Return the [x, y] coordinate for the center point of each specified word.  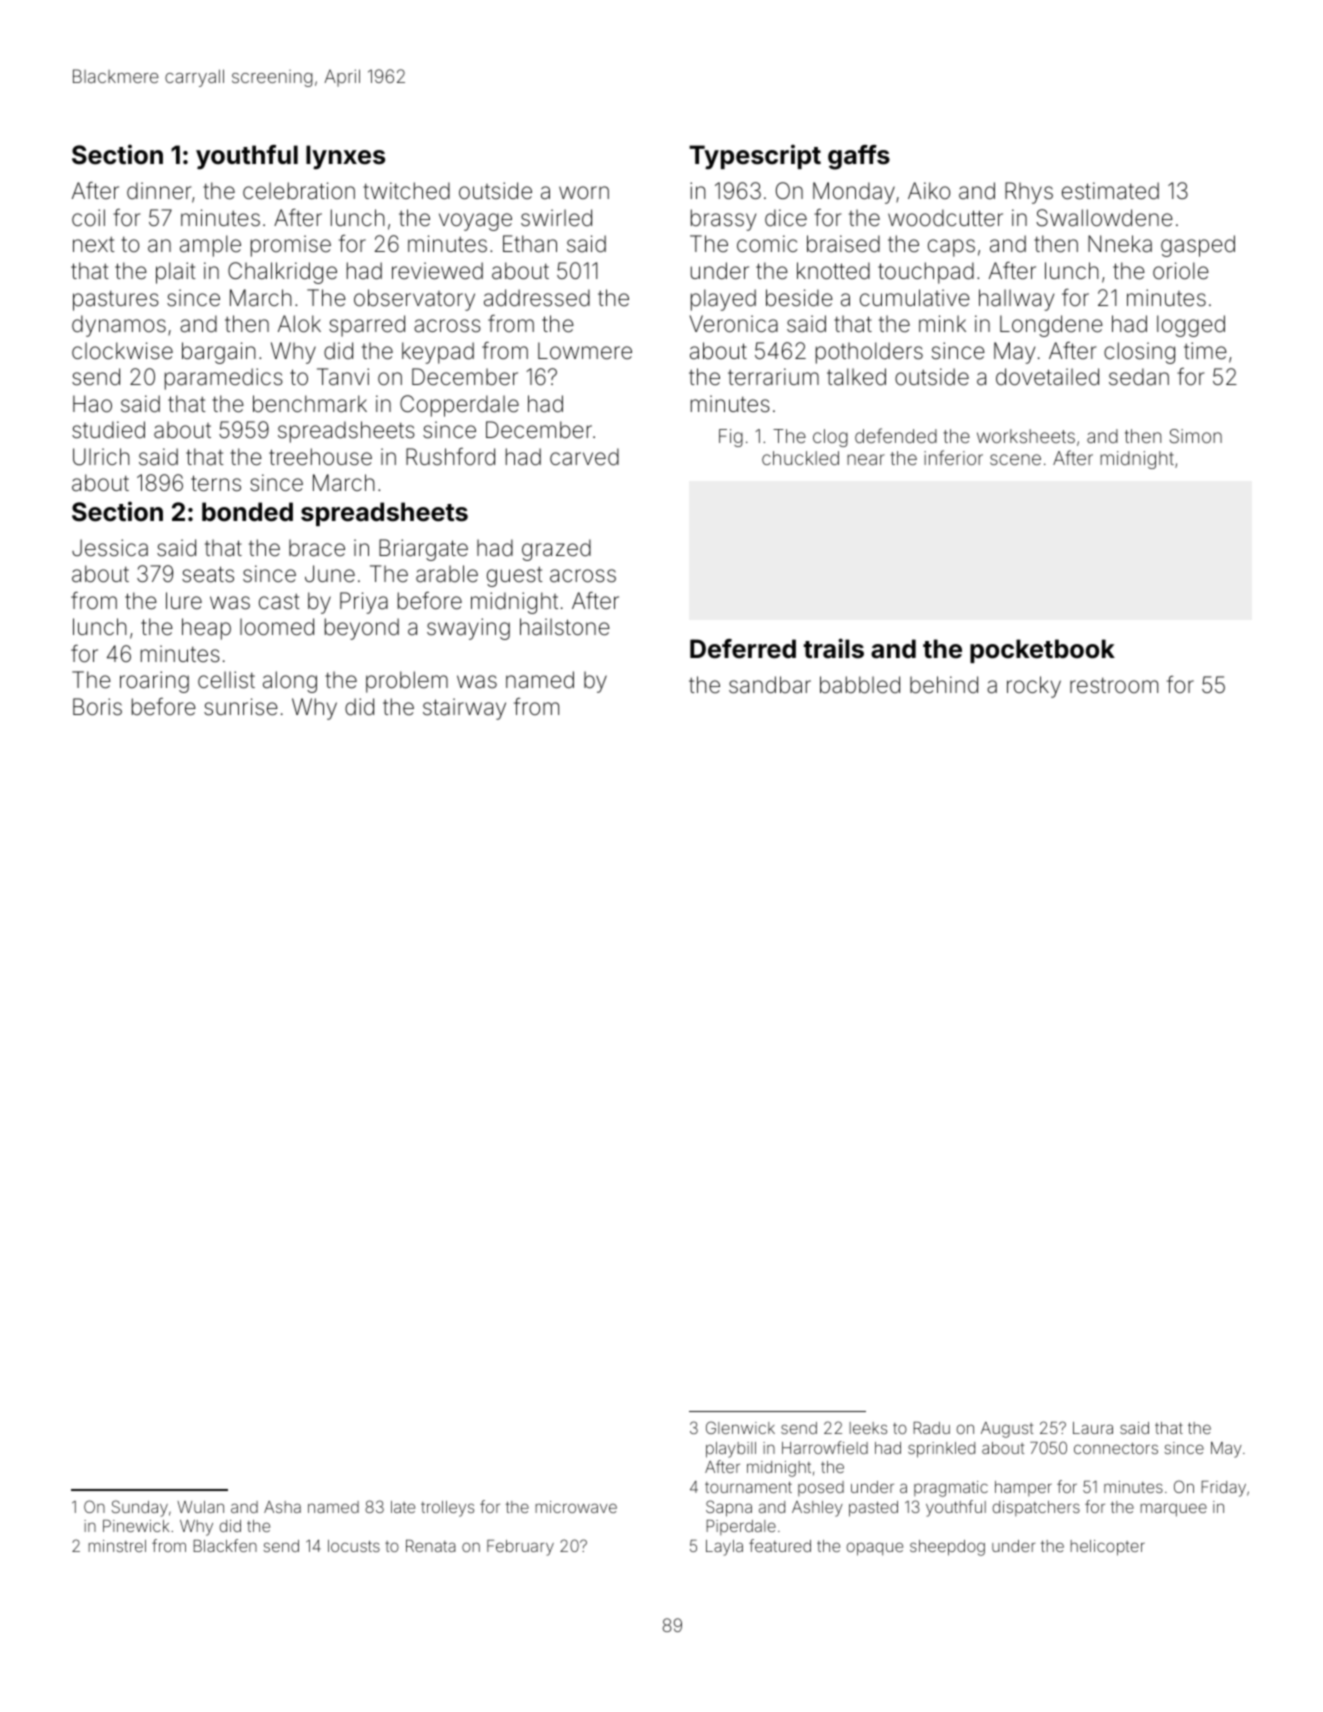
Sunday [140, 1508]
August [1007, 1430]
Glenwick [740, 1427]
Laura [1093, 1428]
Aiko [929, 190]
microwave [576, 1507]
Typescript [755, 156]
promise [291, 246]
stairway [464, 709]
